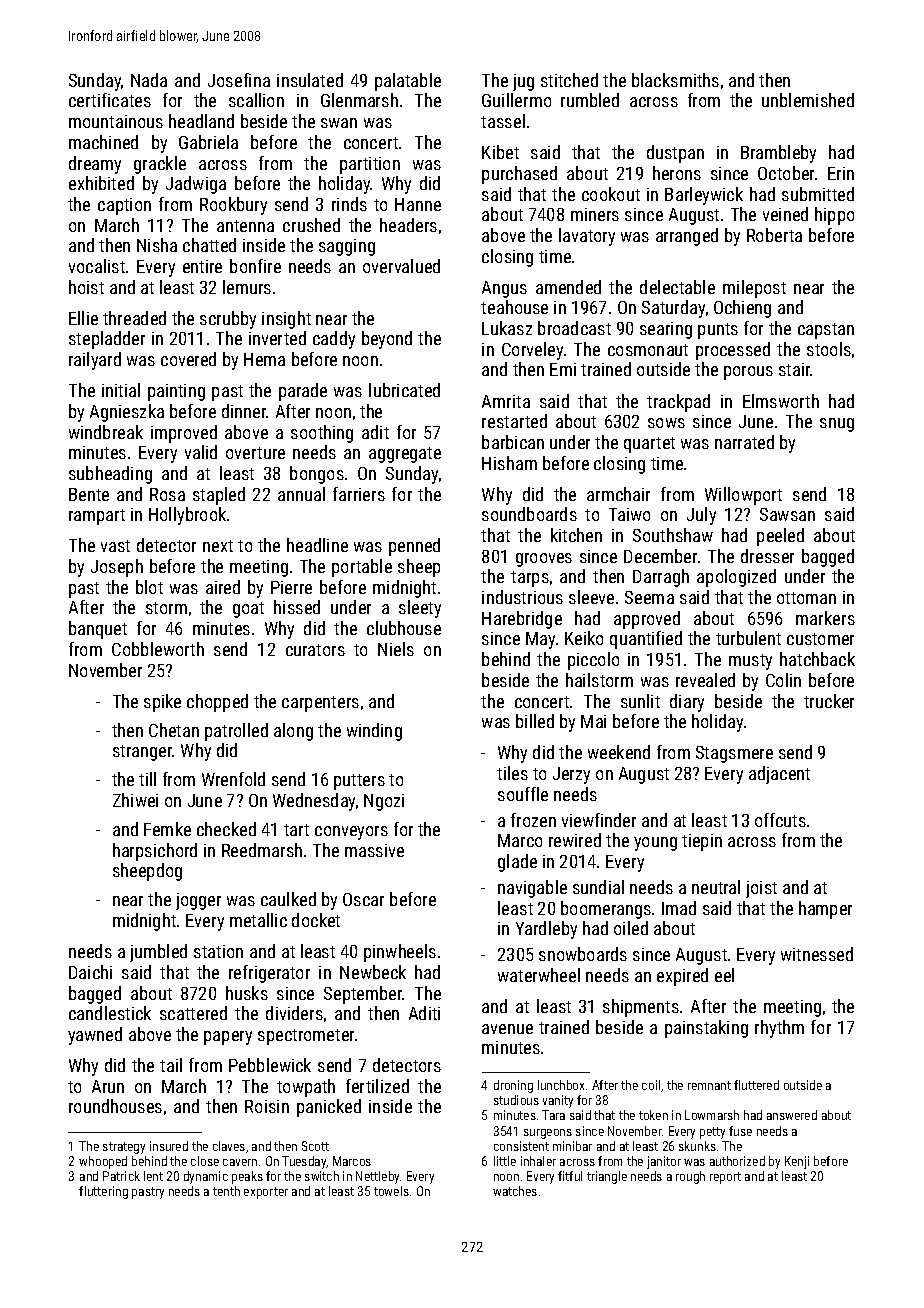 Image resolution: width=924 pixels, height=1308 pixels. I want to click on Hanne, so click(418, 204).
